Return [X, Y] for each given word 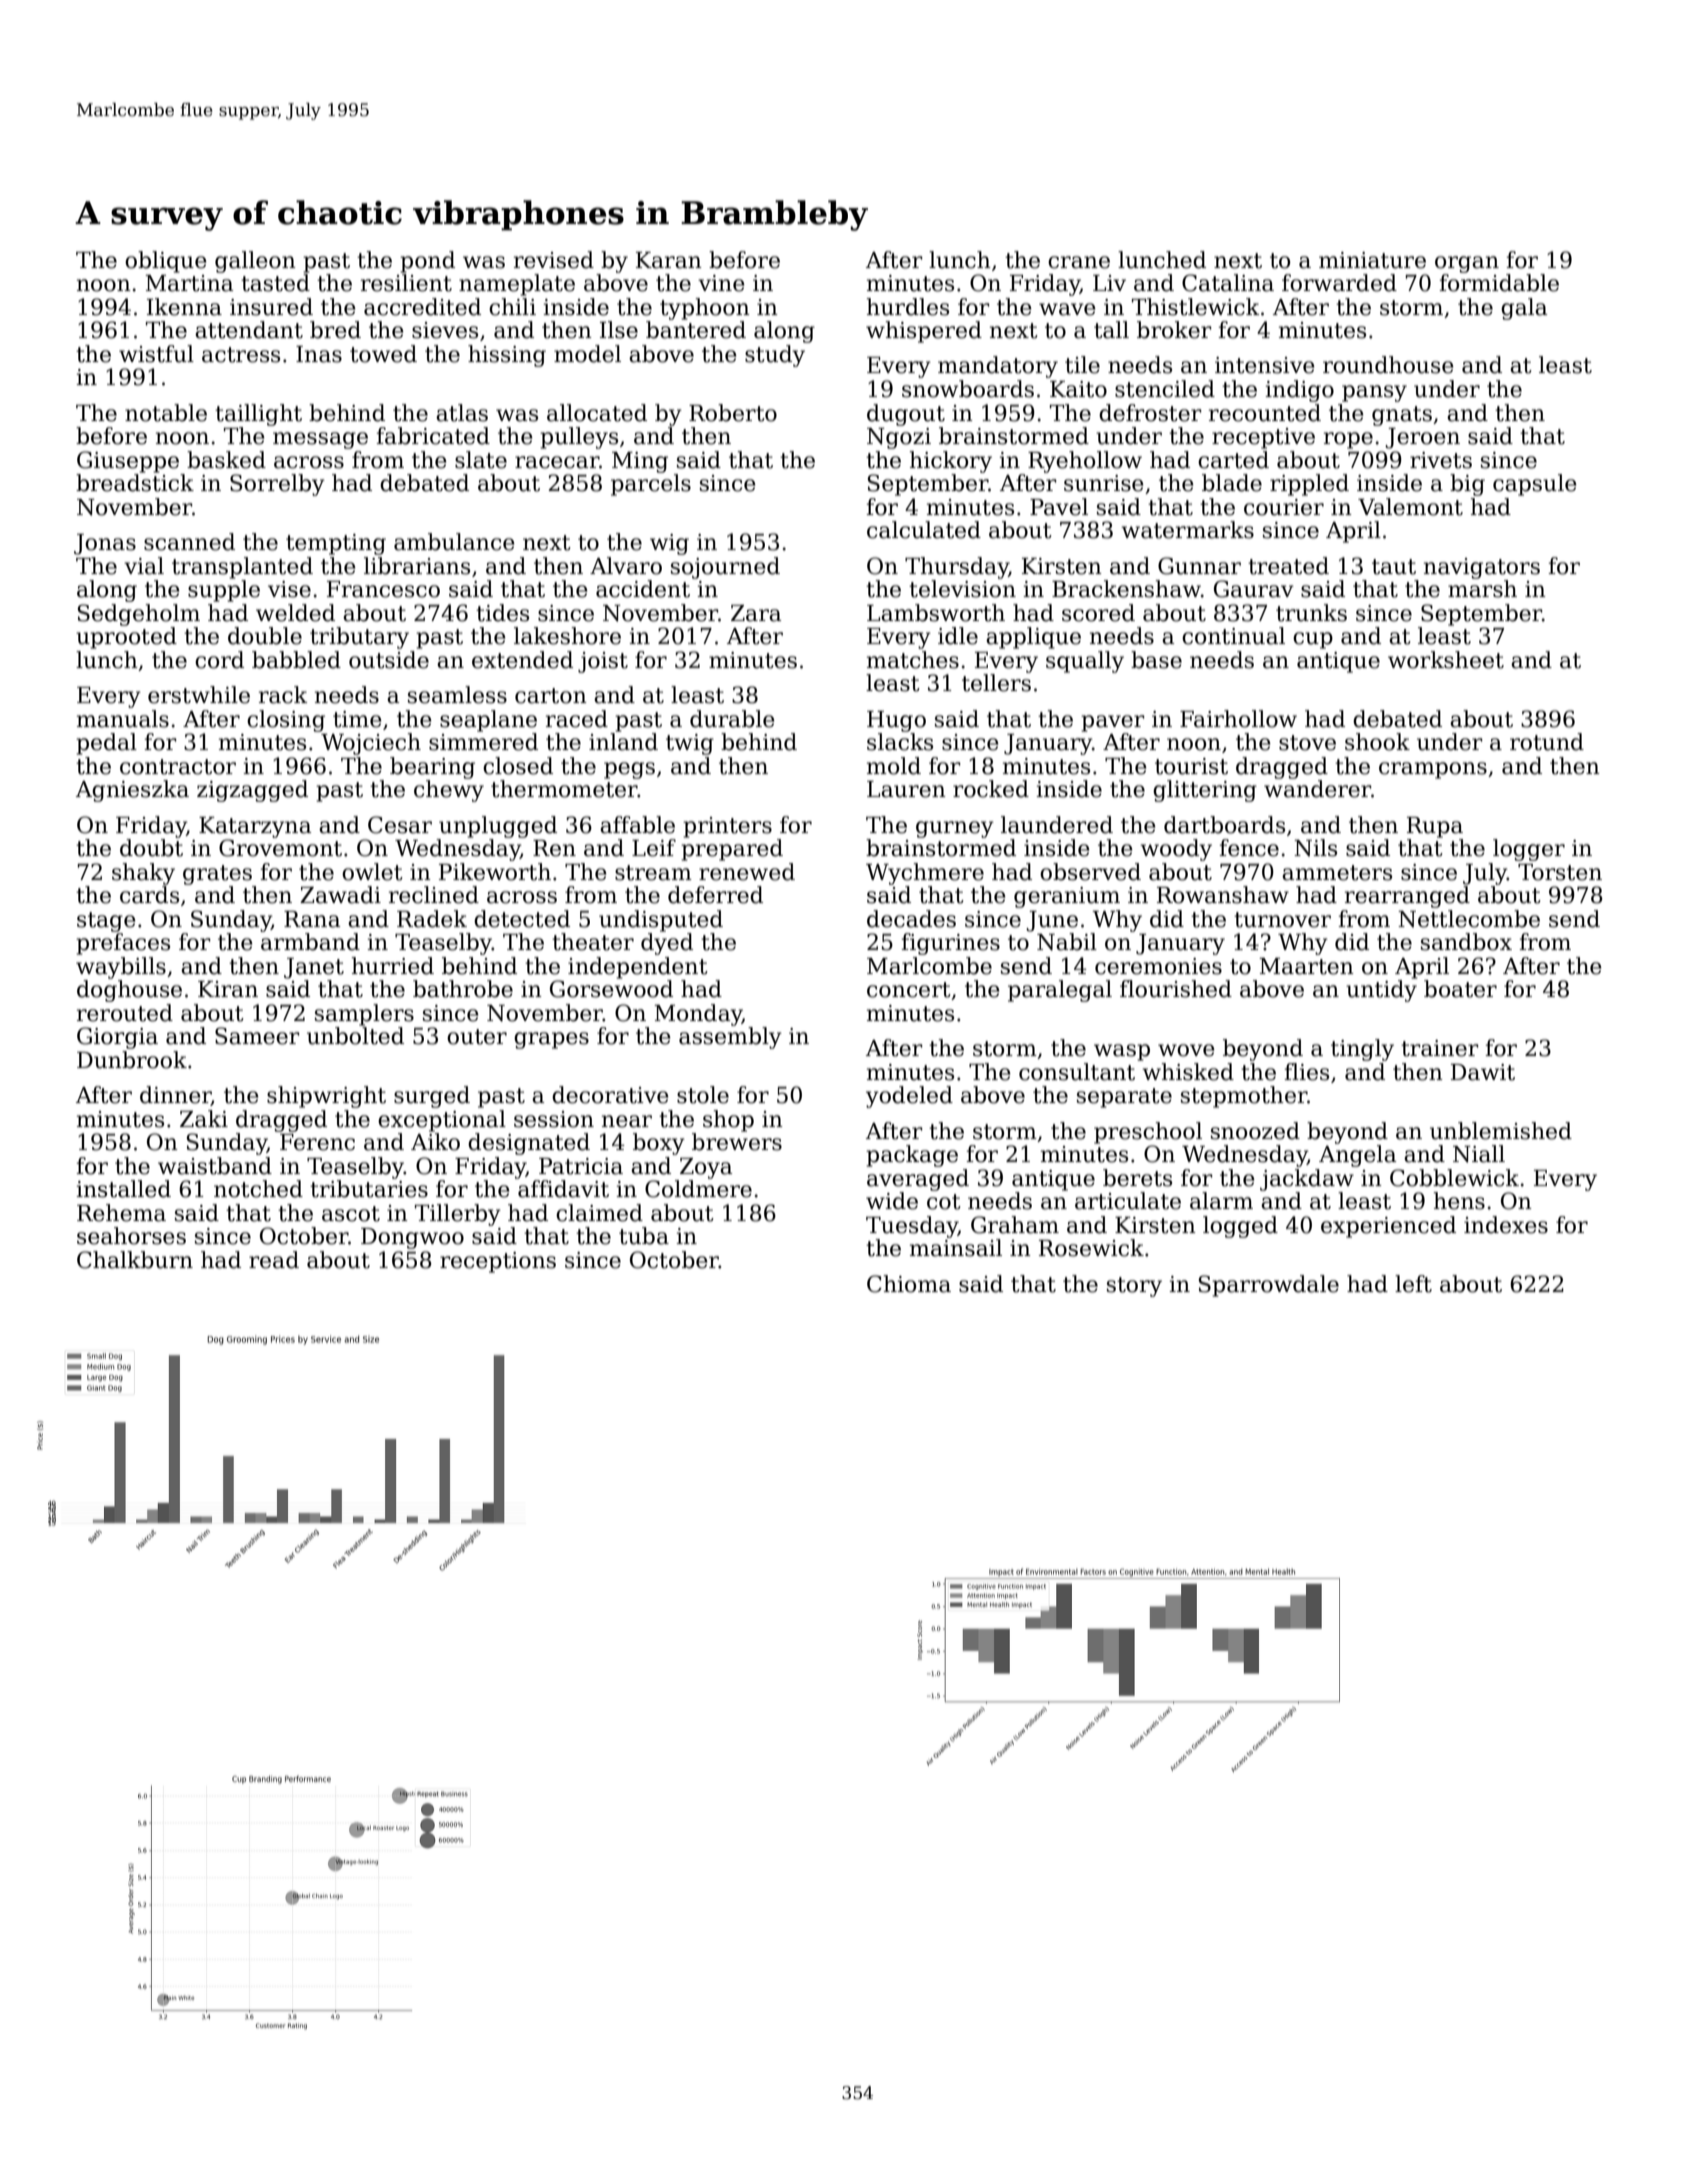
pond [427, 262]
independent [638, 968]
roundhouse [1388, 365]
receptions [498, 1262]
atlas [462, 413]
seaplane [488, 721]
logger [1529, 850]
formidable [1499, 283]
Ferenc [317, 1142]
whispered [924, 332]
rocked [991, 789]
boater [1460, 989]
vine [721, 283]
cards [149, 895]
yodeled [909, 1097]
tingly [1362, 1050]
